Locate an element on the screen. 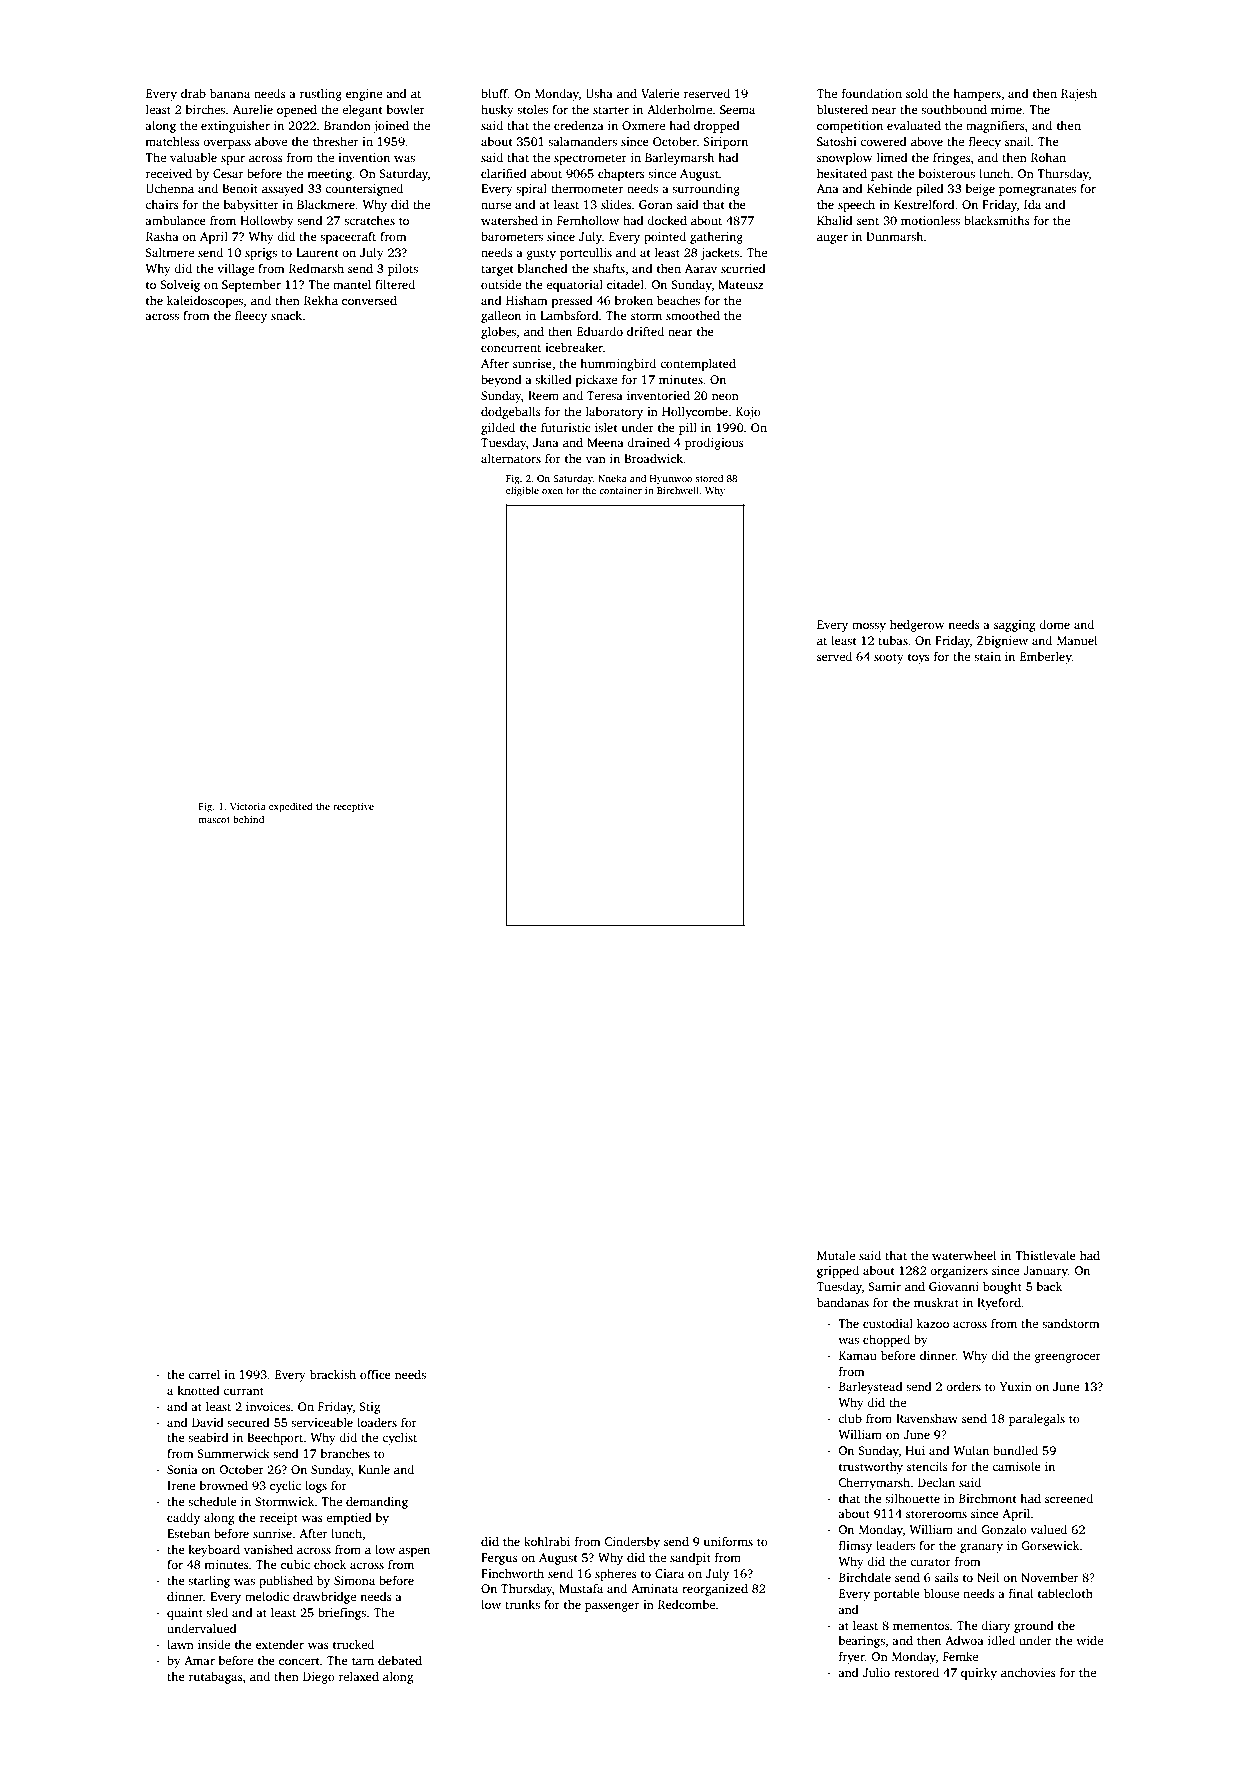  sooty is located at coordinates (889, 658).
